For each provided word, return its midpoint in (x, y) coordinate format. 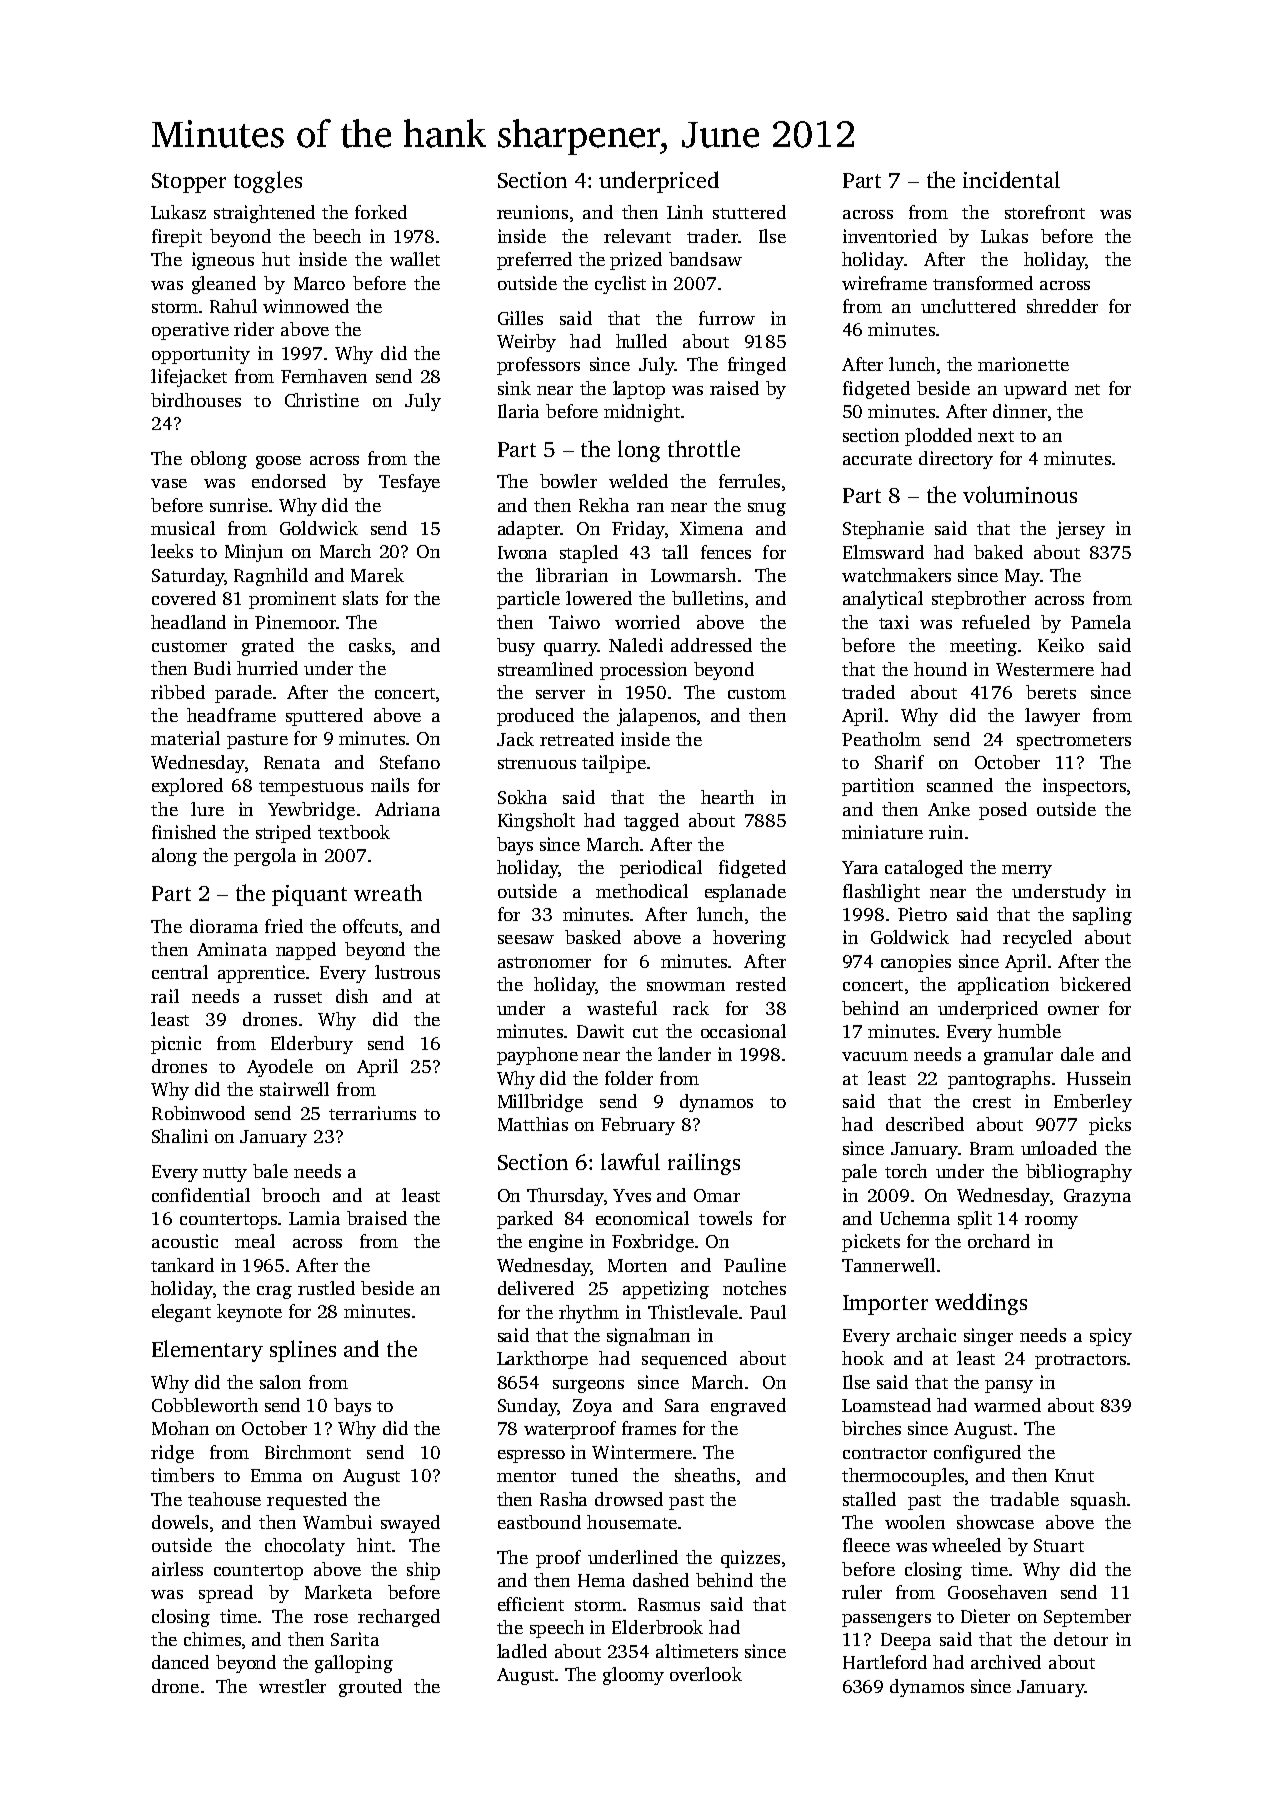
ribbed (178, 692)
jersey (1080, 530)
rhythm (589, 1314)
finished (184, 832)
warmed (1007, 1405)
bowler (568, 481)
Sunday (527, 1407)
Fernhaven (324, 376)
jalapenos (656, 717)
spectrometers (1074, 742)
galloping (354, 1664)
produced (535, 717)
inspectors (1084, 787)
